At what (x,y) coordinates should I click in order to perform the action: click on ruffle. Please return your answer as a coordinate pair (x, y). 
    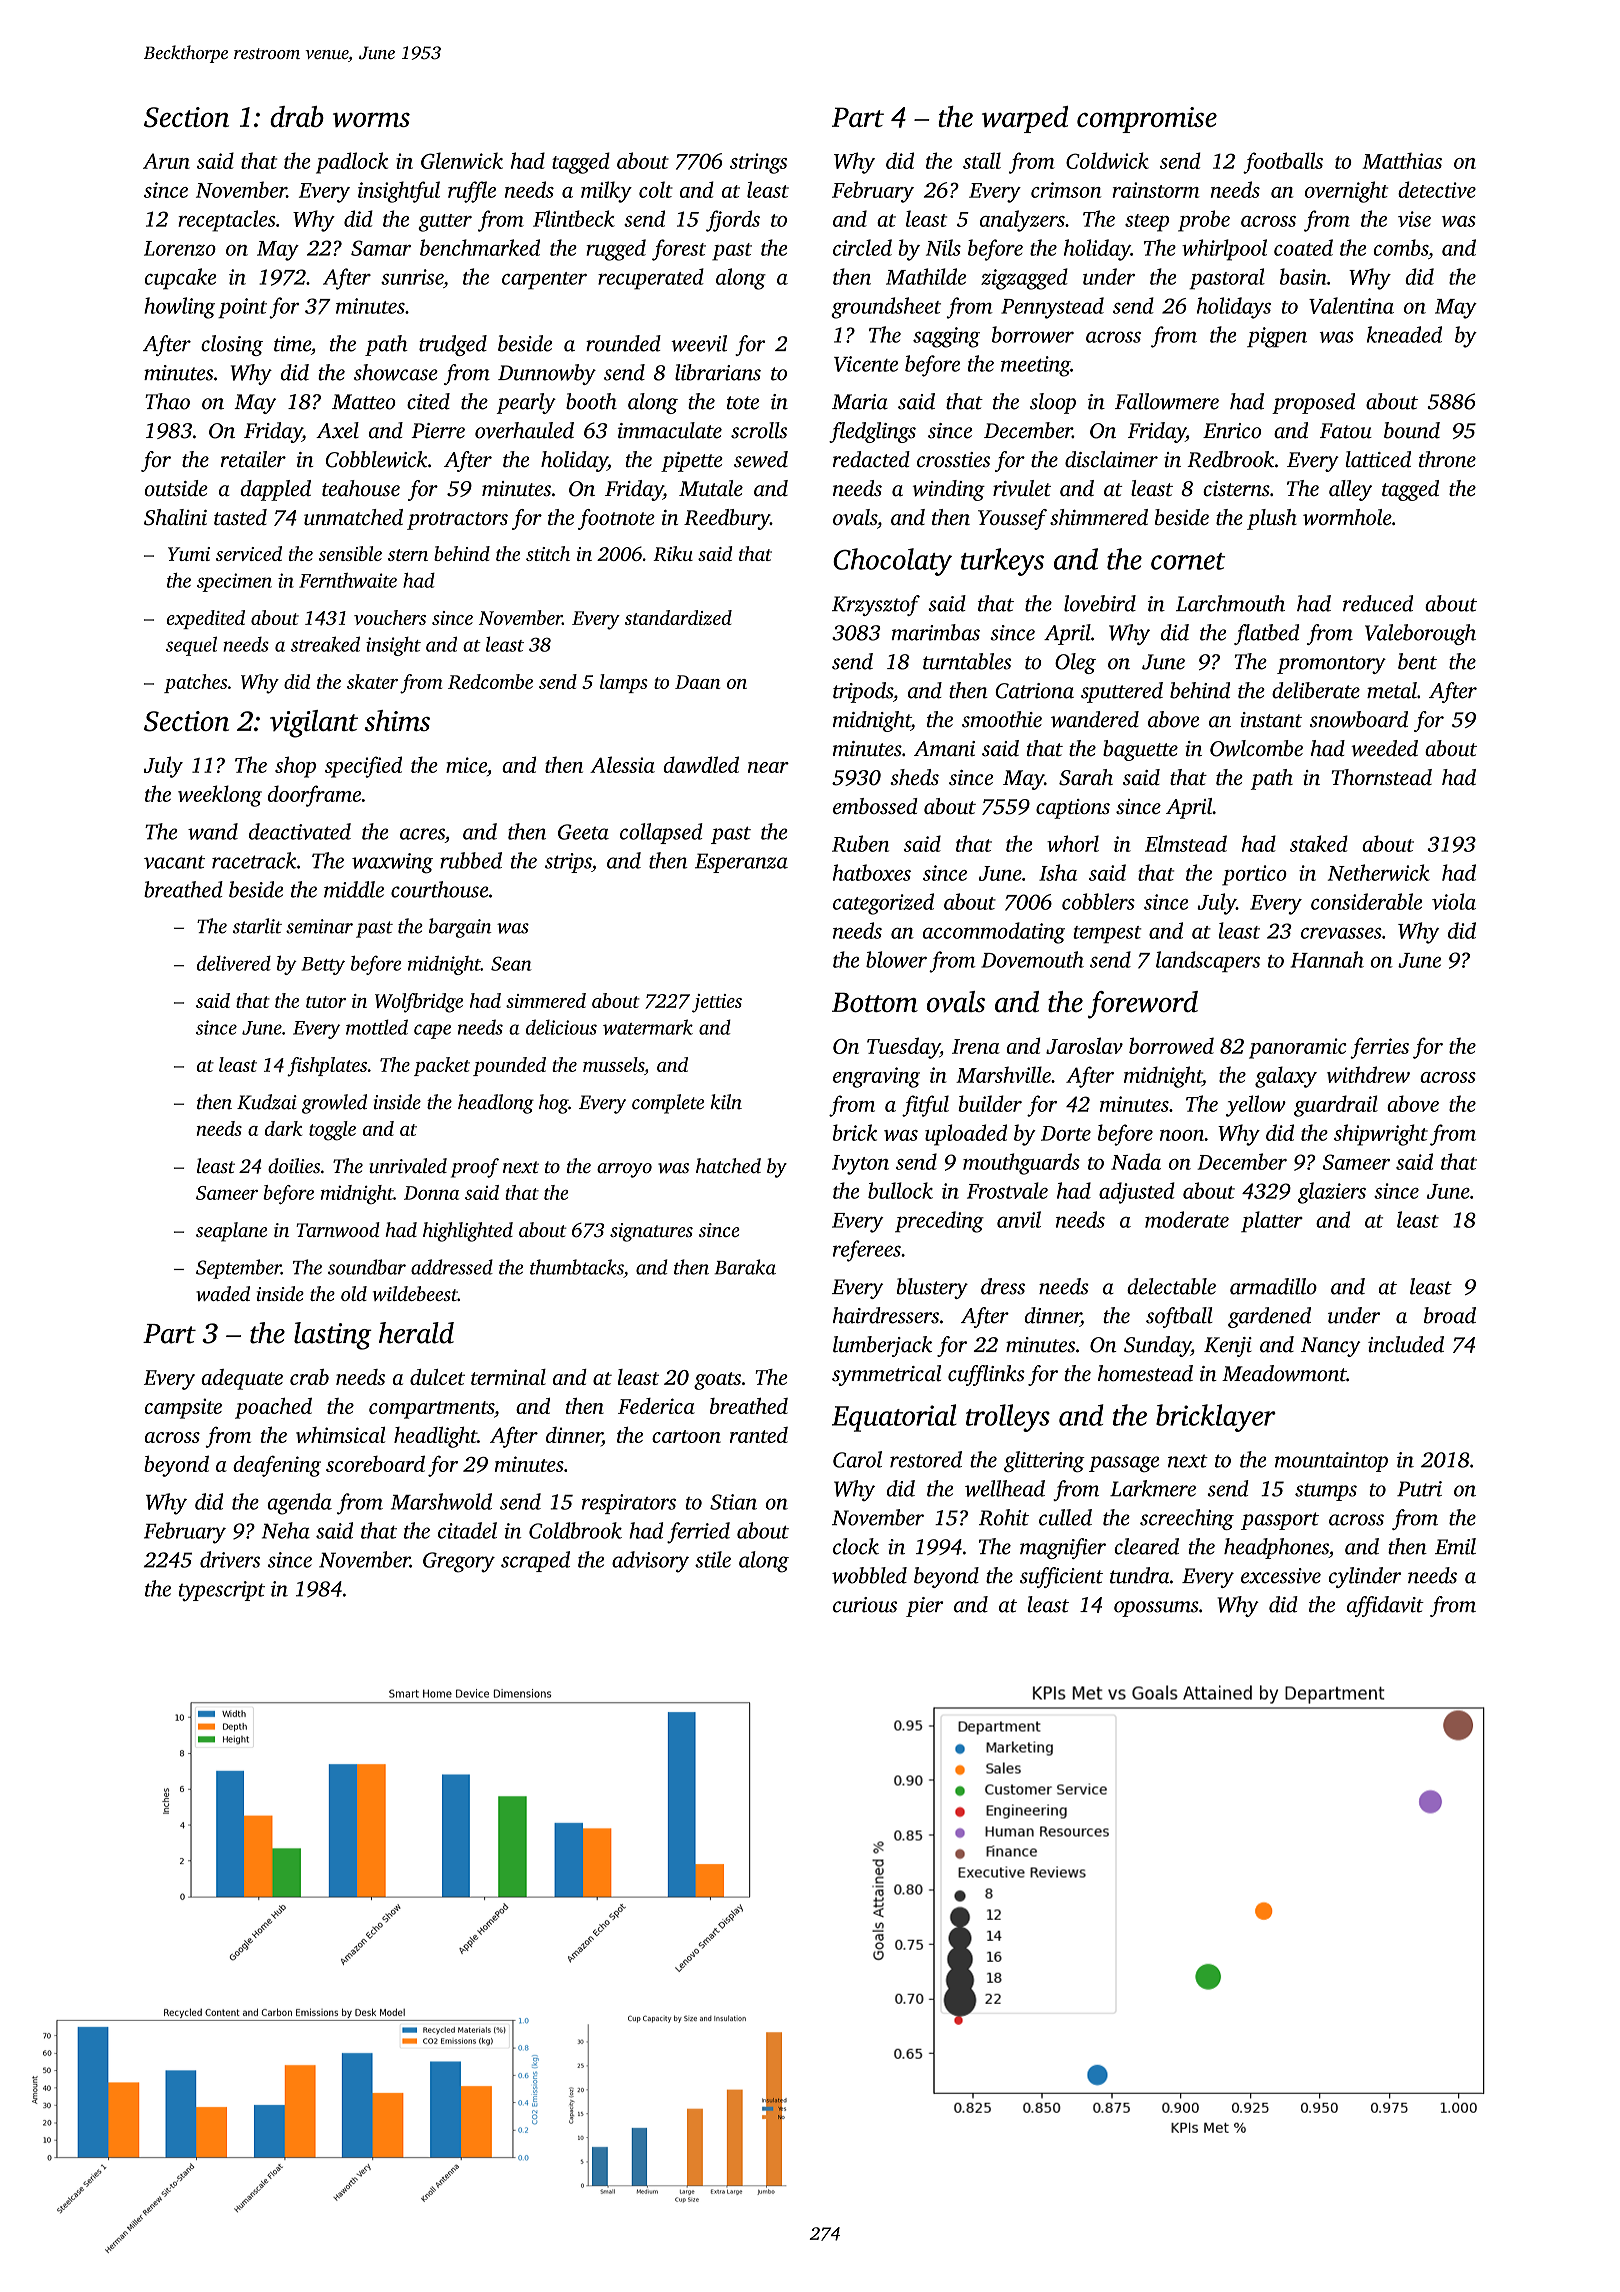
    Looking at the image, I should click on (472, 192).
